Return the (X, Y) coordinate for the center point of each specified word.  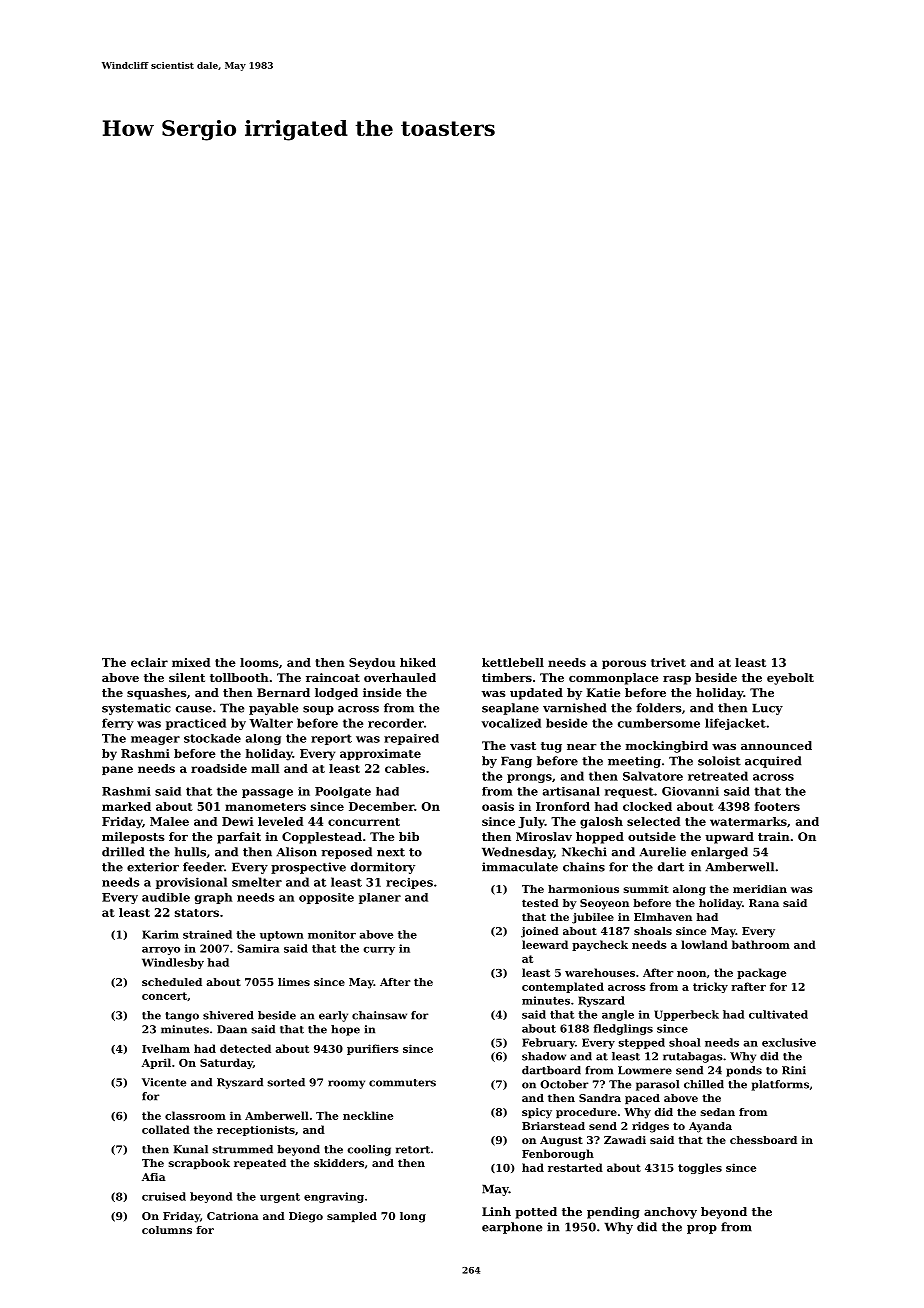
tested (540, 903)
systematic (136, 709)
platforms (780, 1085)
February (548, 1043)
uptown (282, 936)
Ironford (563, 806)
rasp (677, 680)
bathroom (761, 944)
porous (624, 664)
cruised (164, 1196)
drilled (123, 852)
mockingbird (667, 747)
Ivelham (166, 1048)
